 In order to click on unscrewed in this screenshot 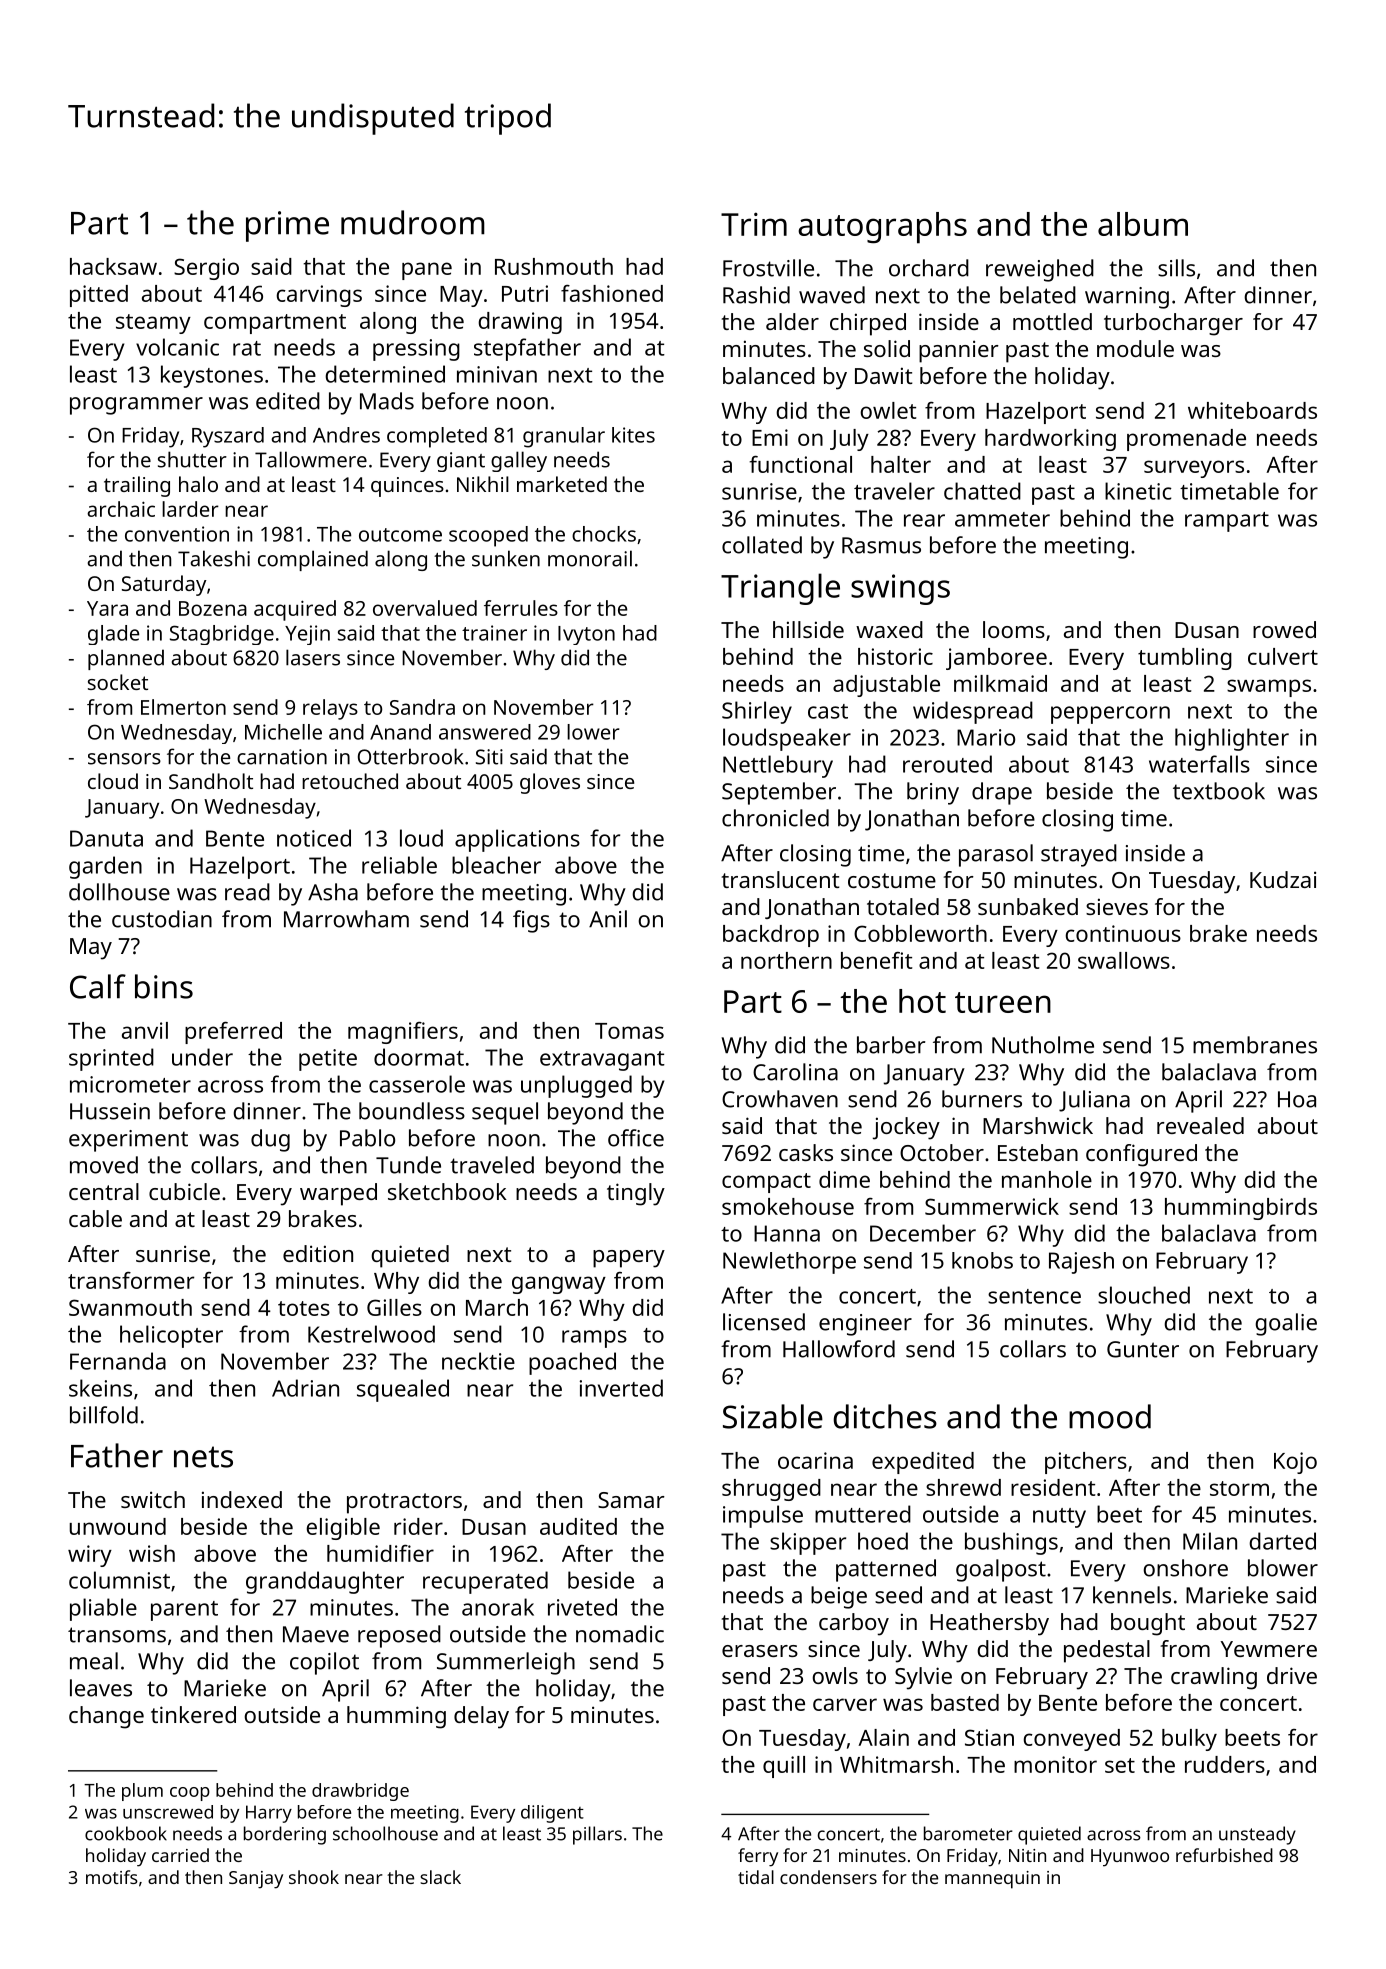, I will do `click(168, 1812)`.
